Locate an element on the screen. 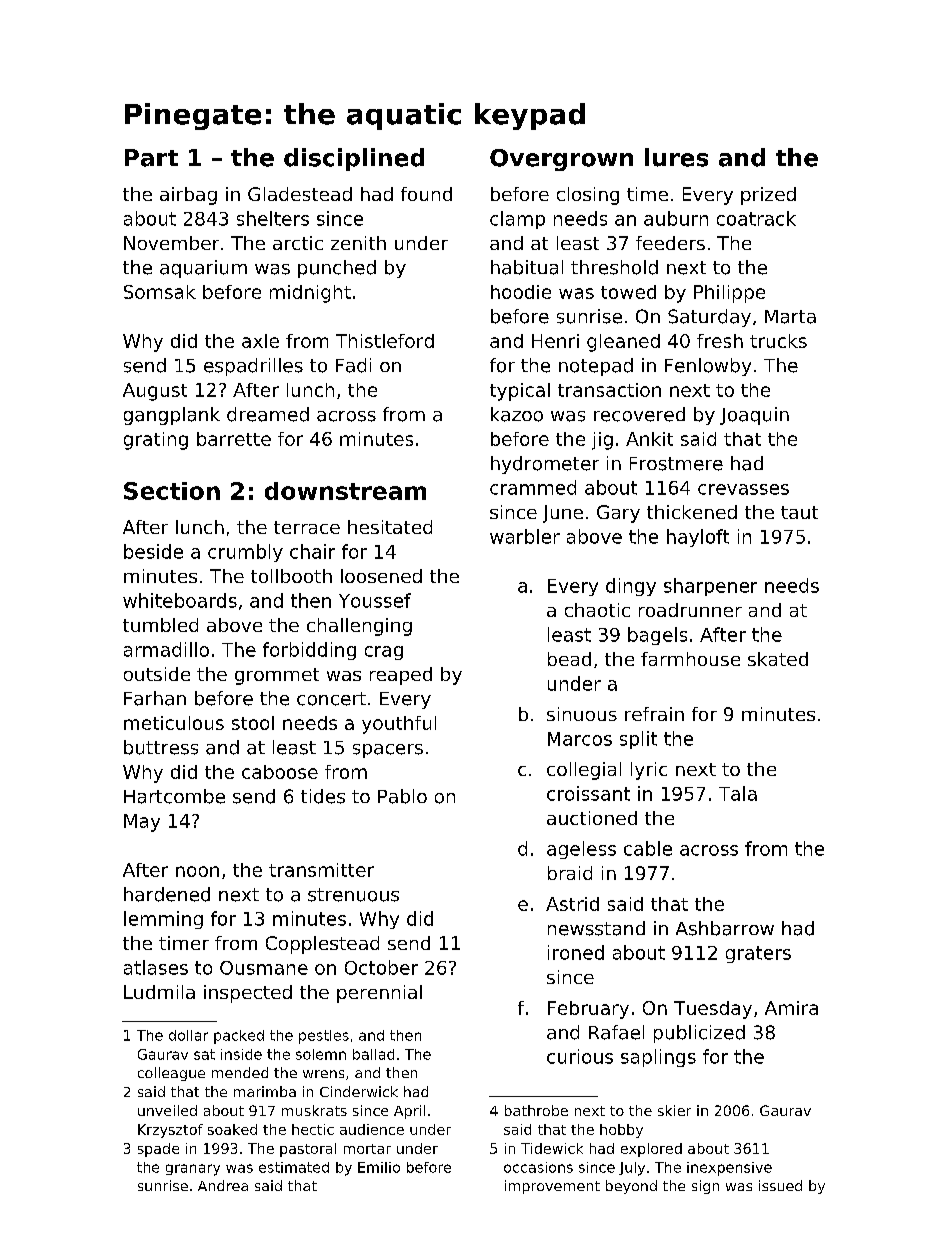 This screenshot has width=952, height=1233. Andrea is located at coordinates (223, 1185).
